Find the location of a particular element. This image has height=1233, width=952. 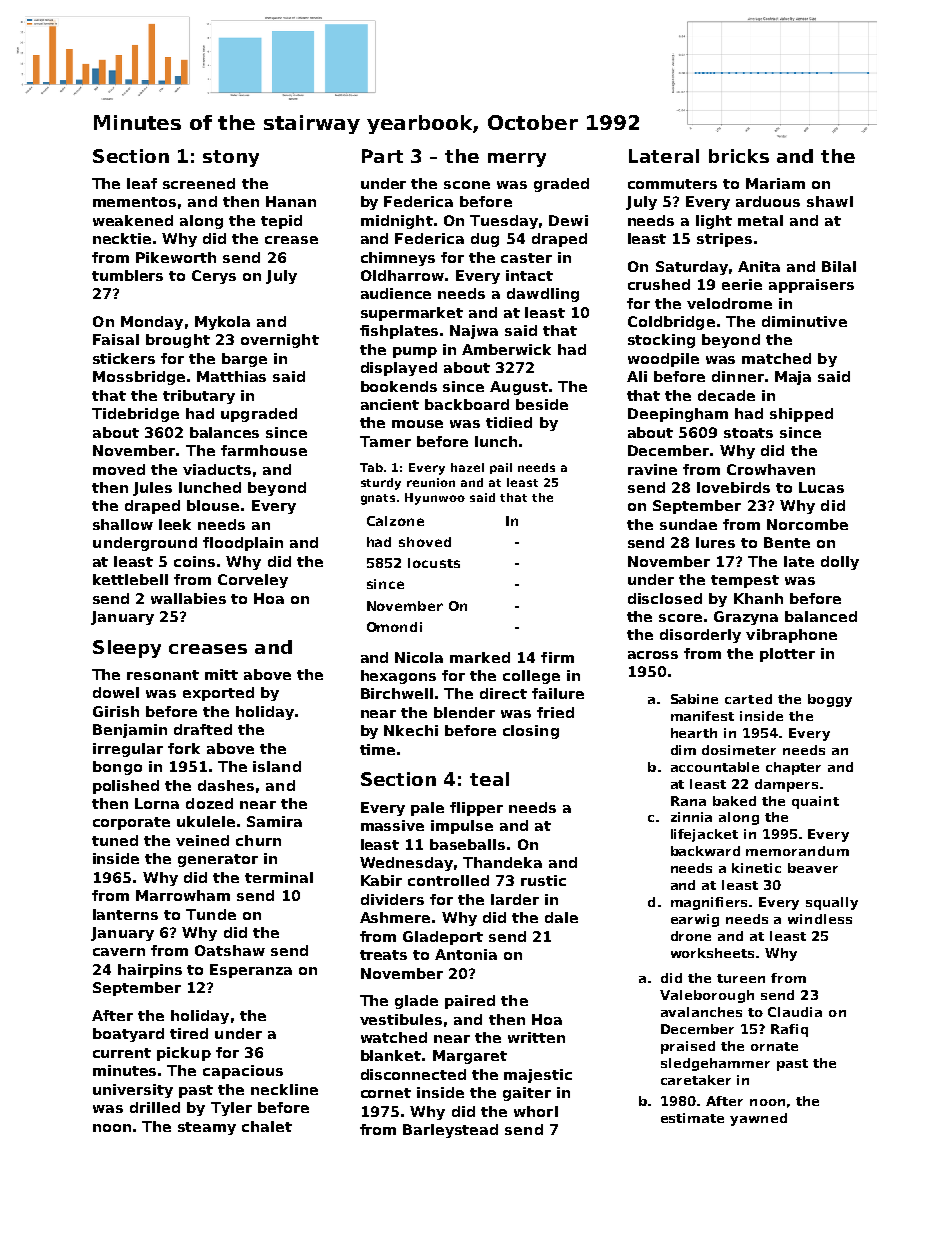

Part is located at coordinates (382, 156).
